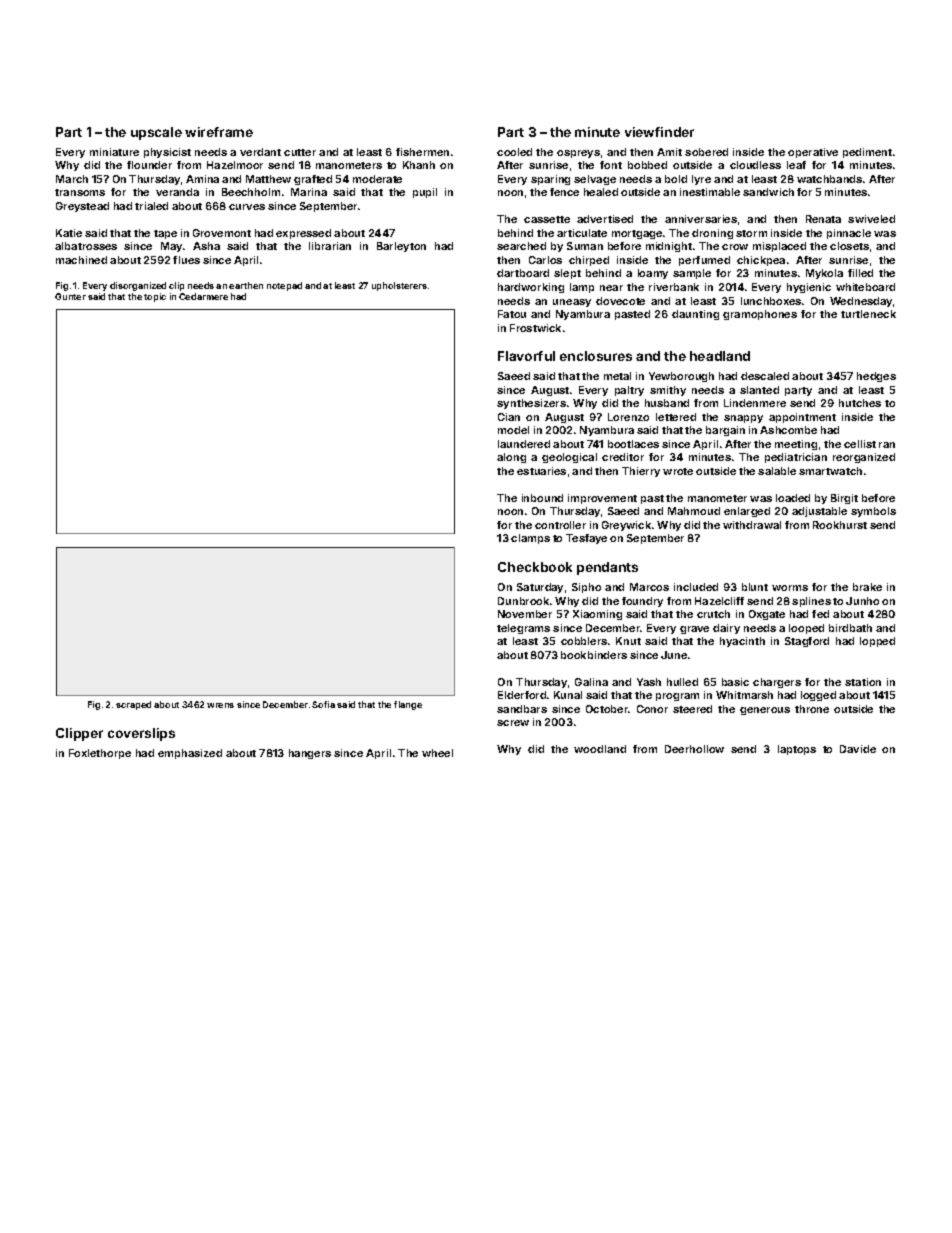 Image resolution: width=952 pixels, height=1233 pixels. What do you see at coordinates (133, 705) in the image?
I see `scraped` at bounding box center [133, 705].
